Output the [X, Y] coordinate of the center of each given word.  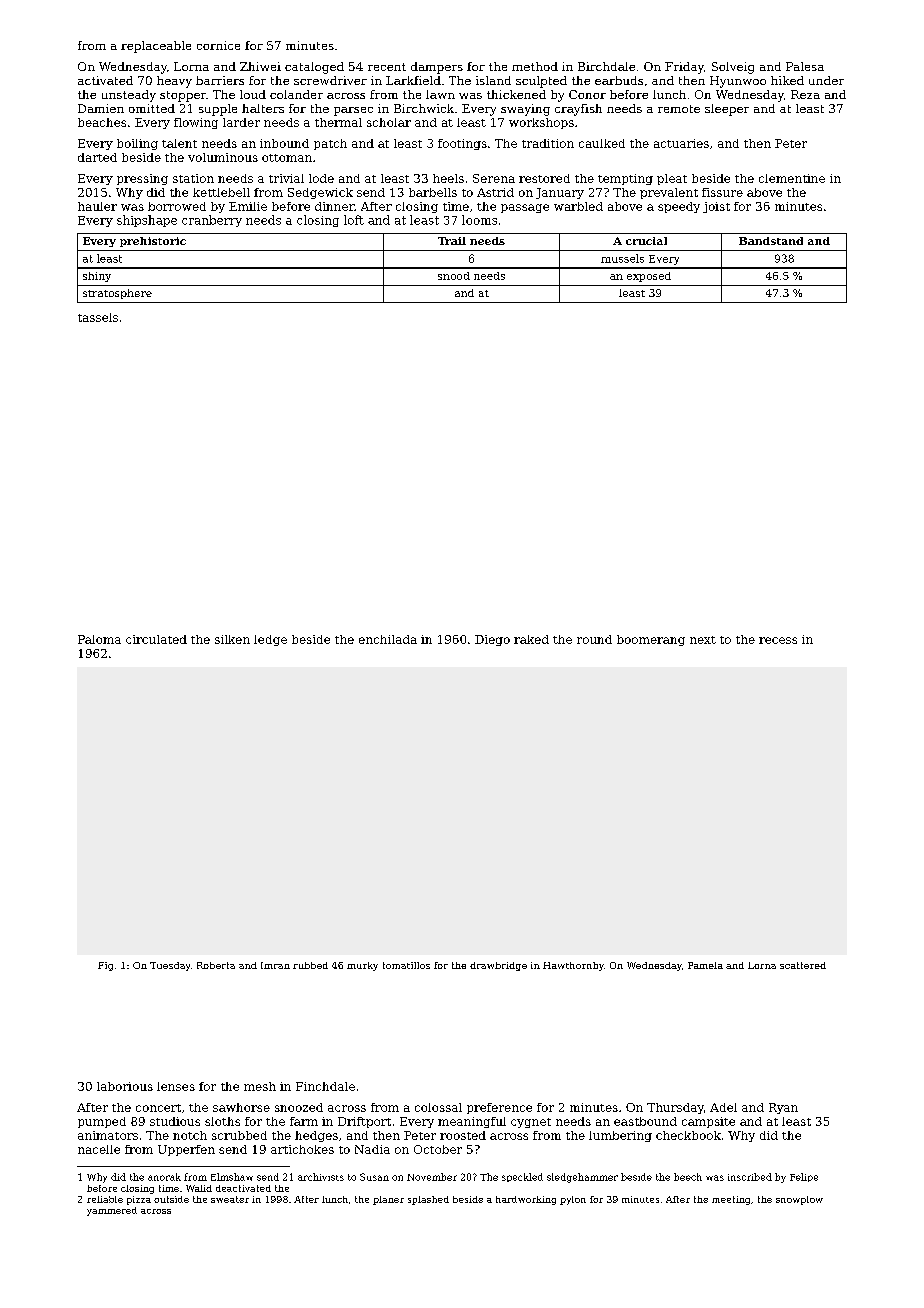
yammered [112, 1211]
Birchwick [424, 108]
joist [716, 207]
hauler [97, 206]
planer [388, 1200]
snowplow [799, 1200]
